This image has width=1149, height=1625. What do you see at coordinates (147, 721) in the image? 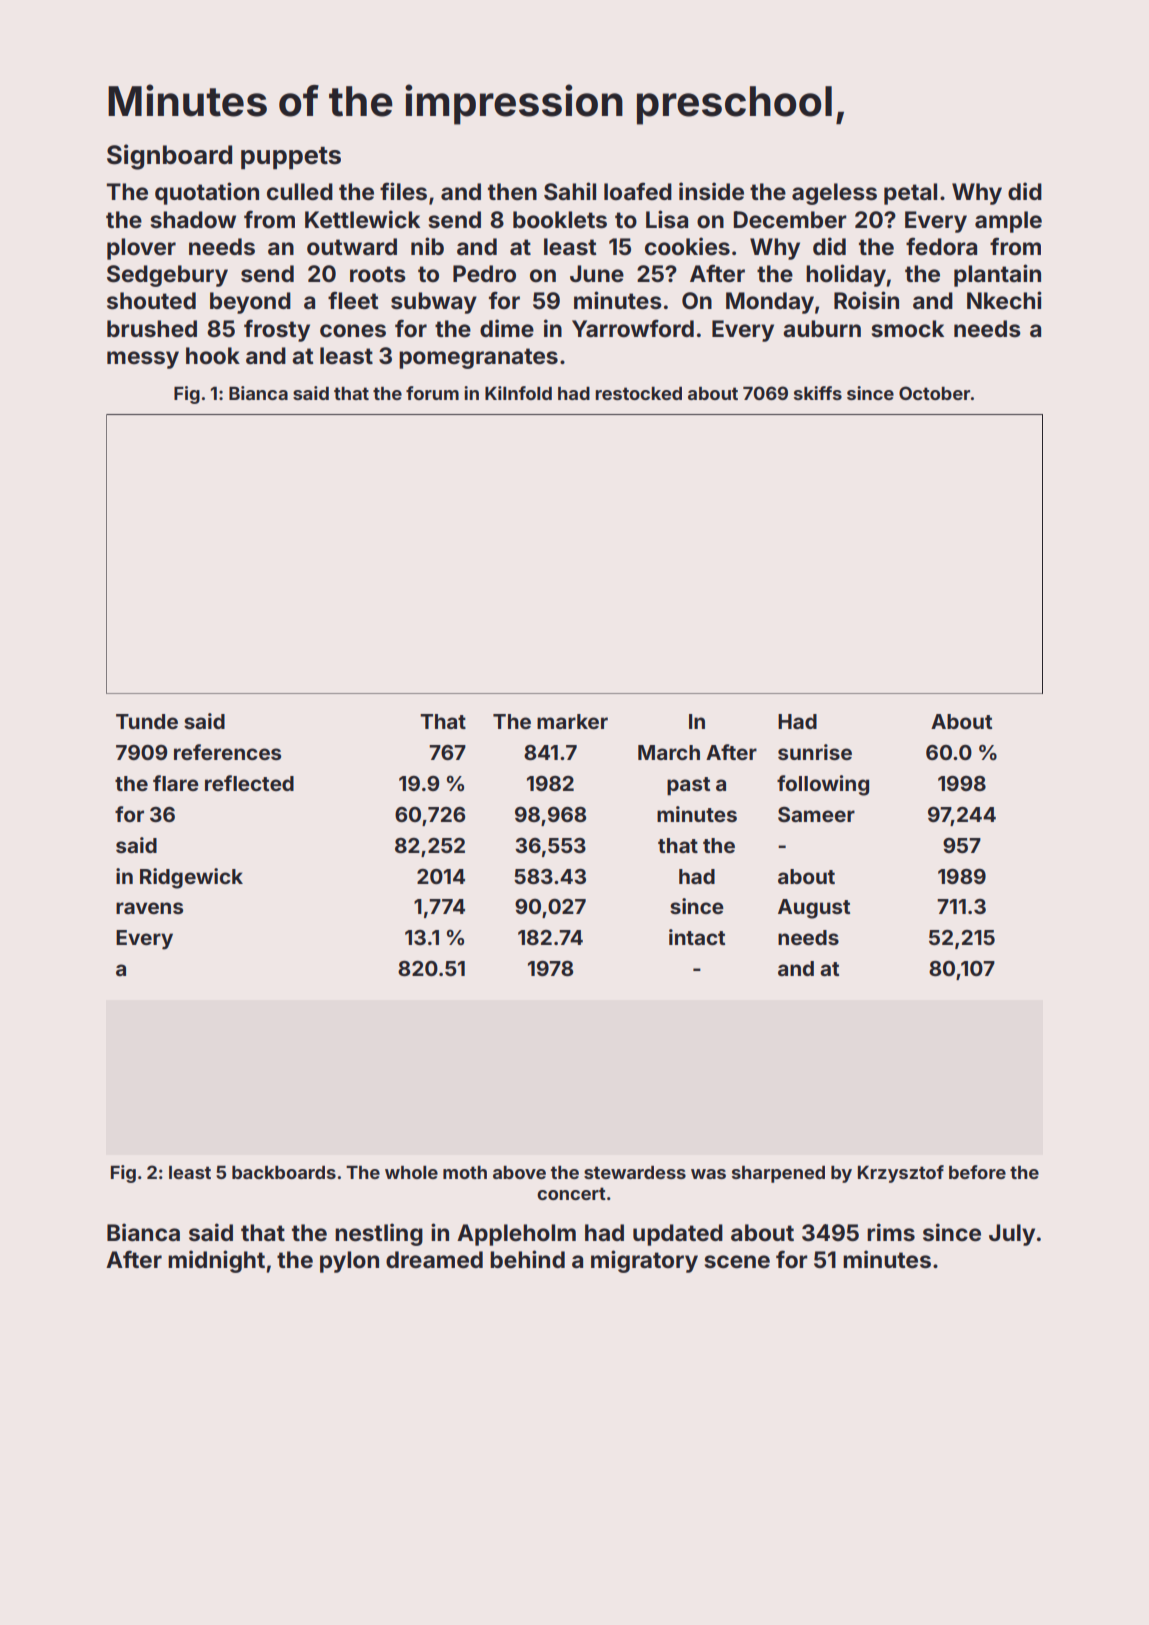
I see `Tunde` at bounding box center [147, 721].
